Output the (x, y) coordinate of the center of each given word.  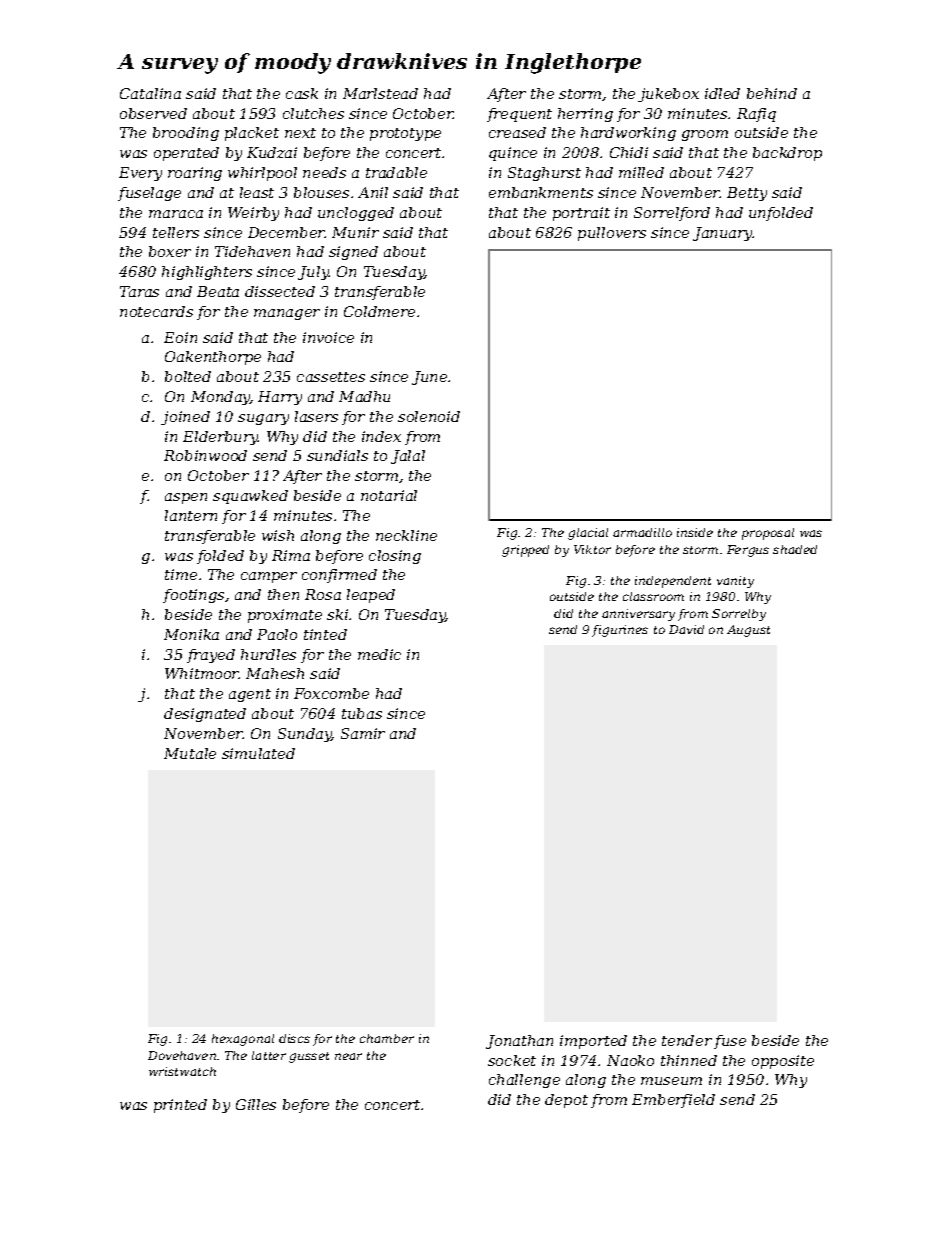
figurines (620, 631)
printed (180, 1106)
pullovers (612, 234)
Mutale (190, 753)
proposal (768, 534)
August (748, 631)
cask (302, 93)
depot (566, 1101)
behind (772, 93)
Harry (280, 398)
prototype (405, 134)
